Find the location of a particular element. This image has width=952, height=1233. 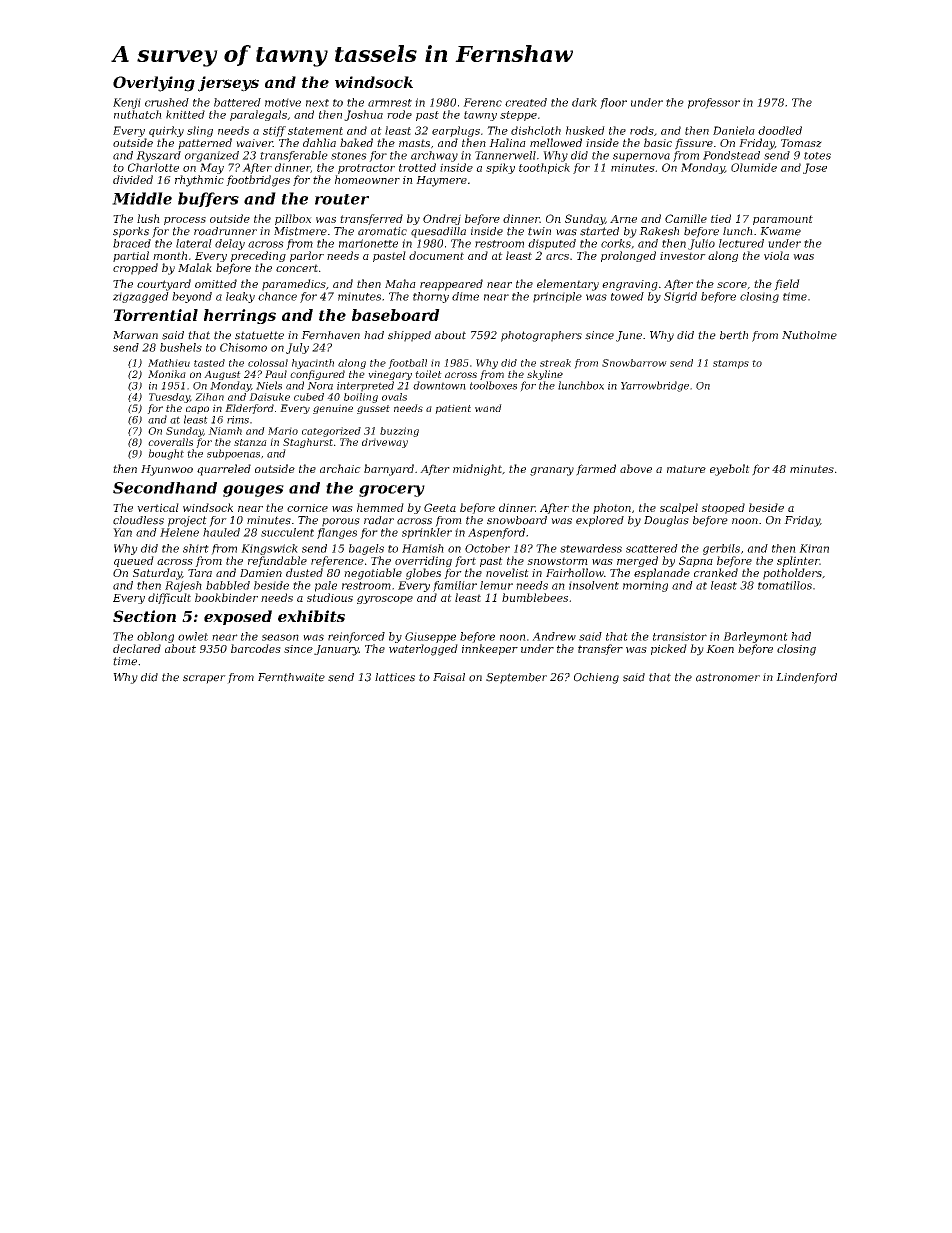

stooped is located at coordinates (723, 508).
